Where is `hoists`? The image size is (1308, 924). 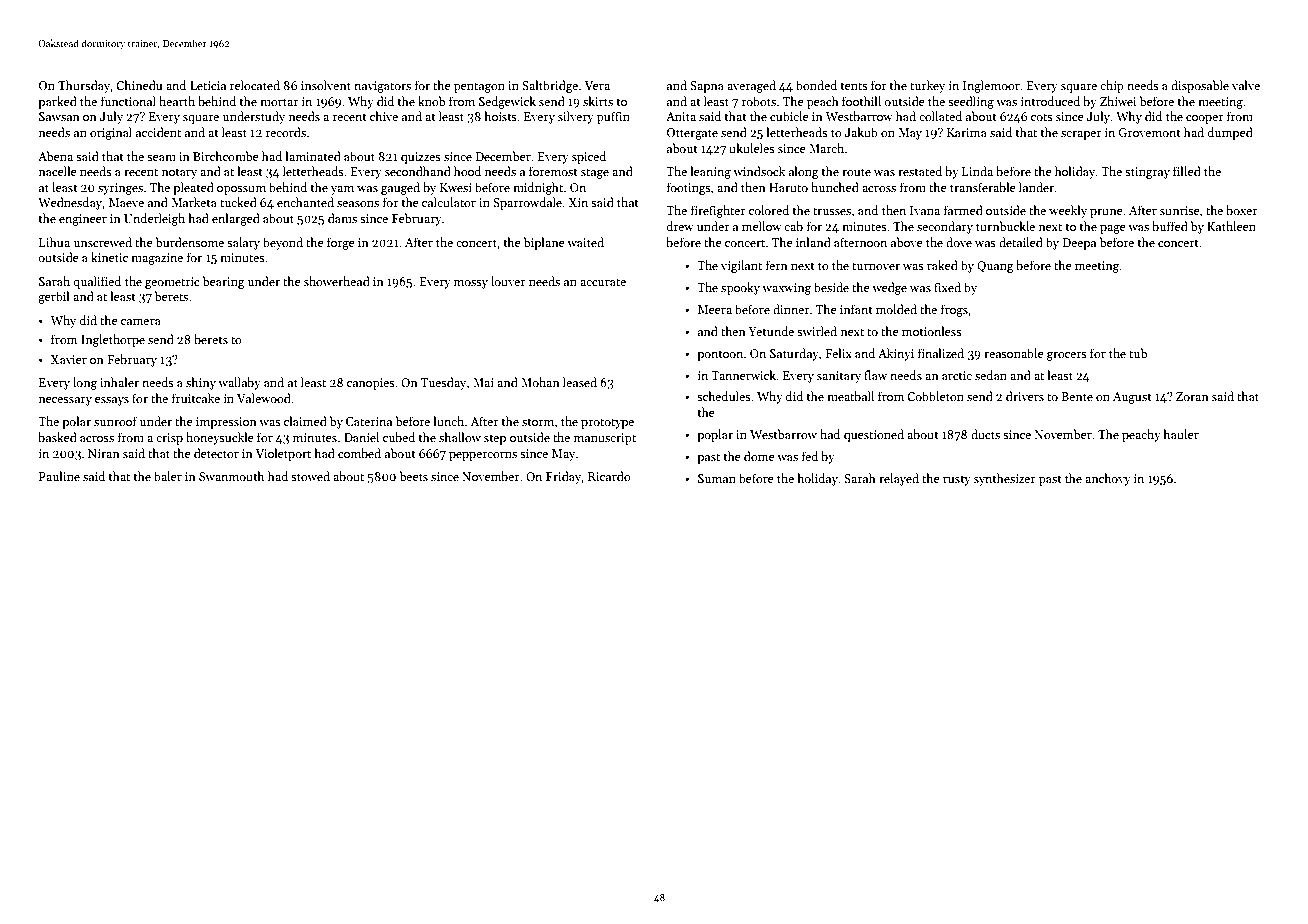
hoists is located at coordinates (500, 116).
